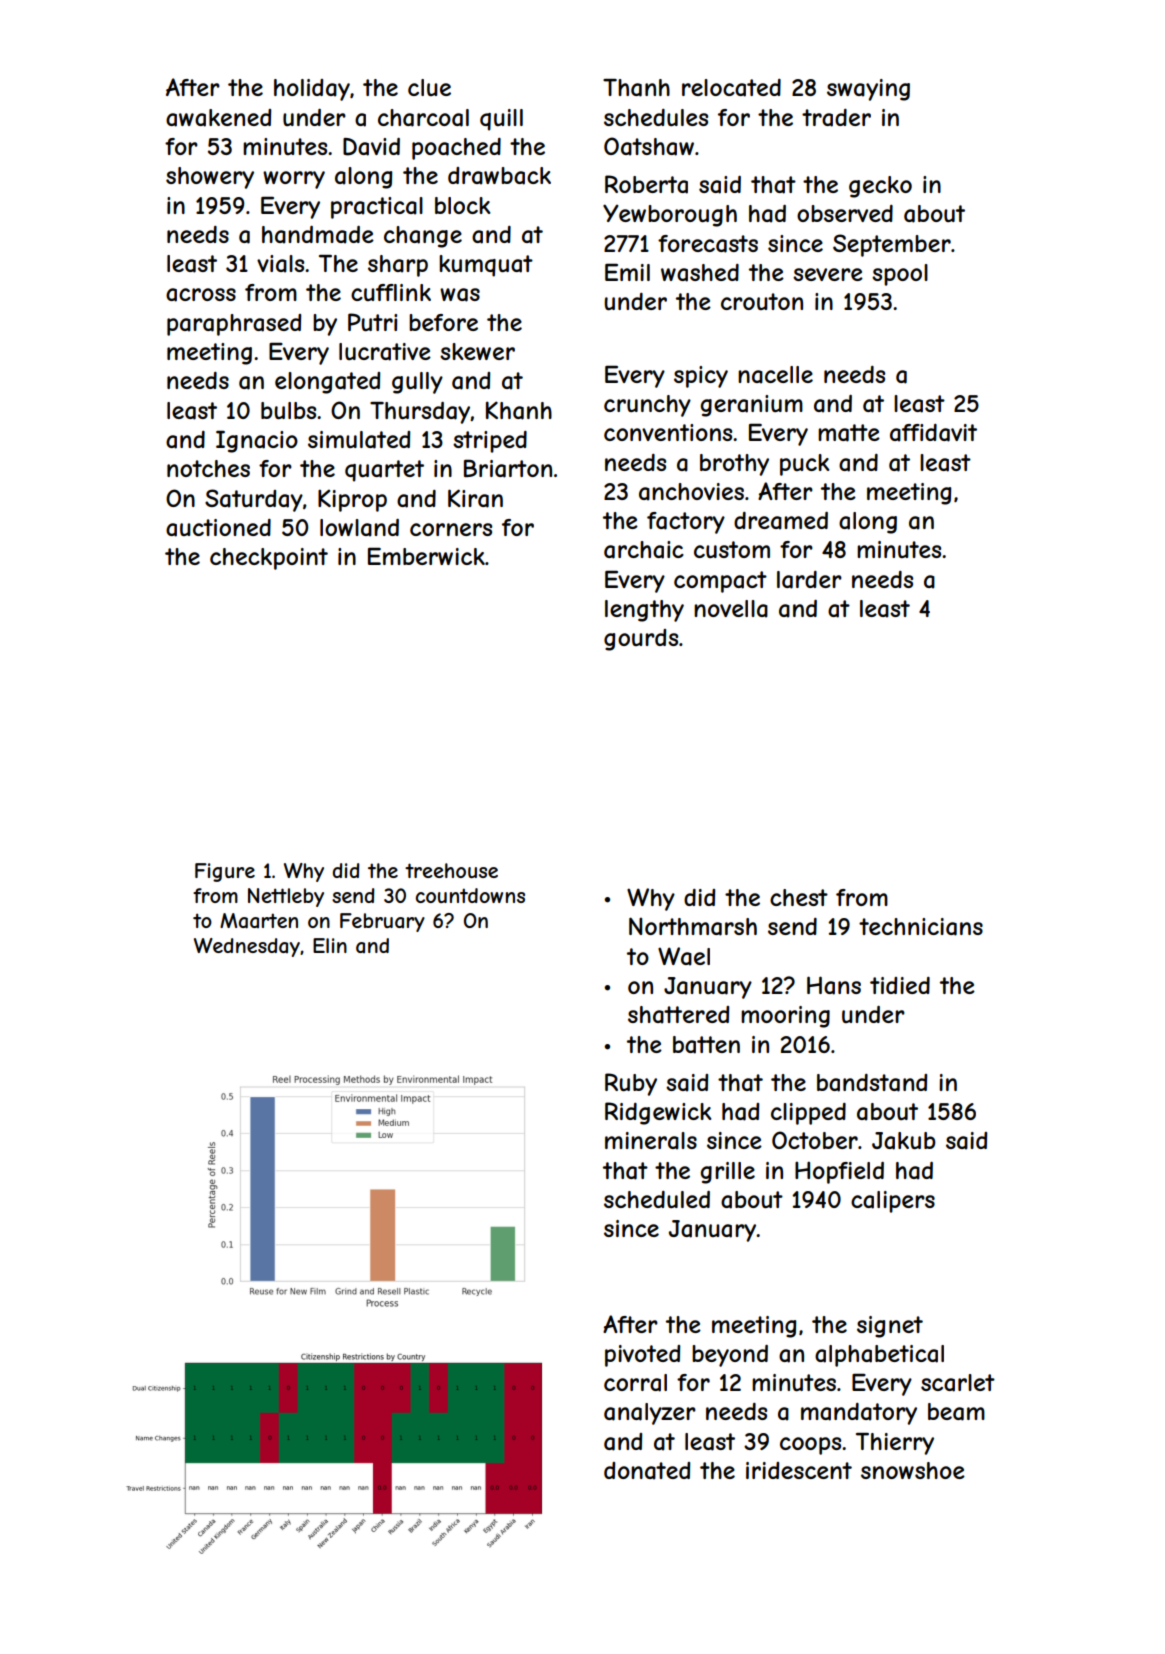 The width and height of the image is (1165, 1654). I want to click on Wael, so click(684, 956).
